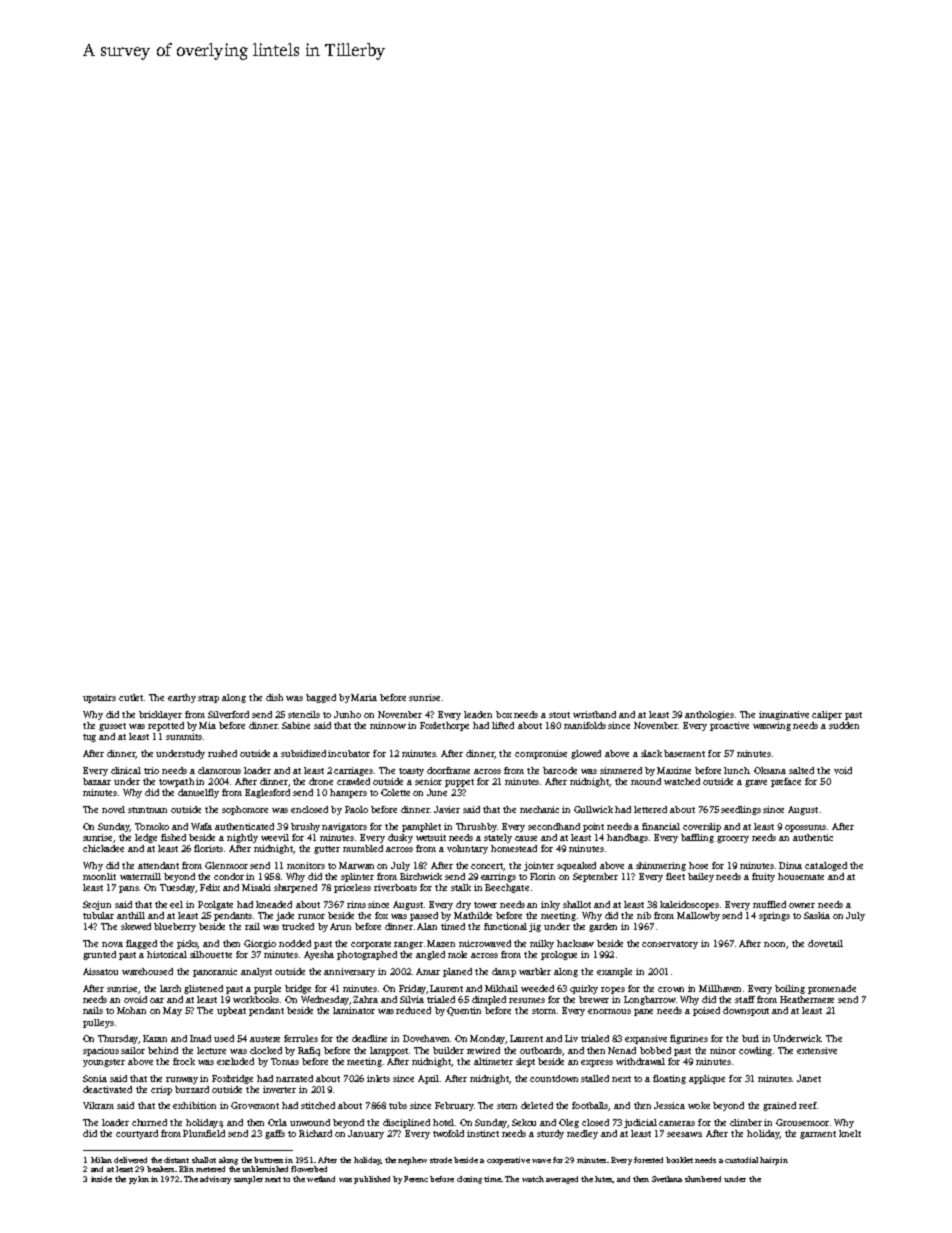 The image size is (952, 1233). I want to click on Tomoko, so click(152, 826).
